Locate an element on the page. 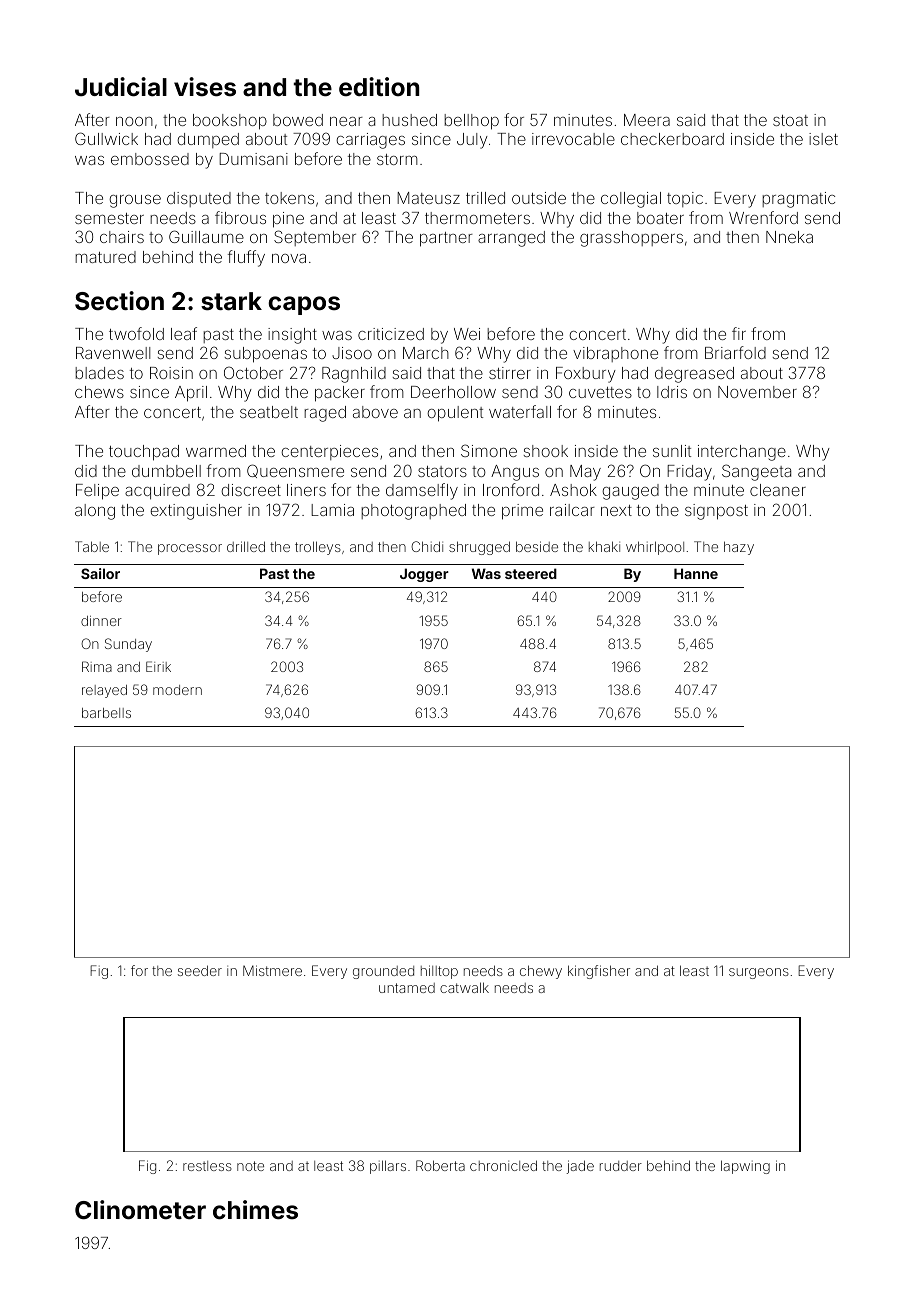  barbells is located at coordinates (106, 713).
